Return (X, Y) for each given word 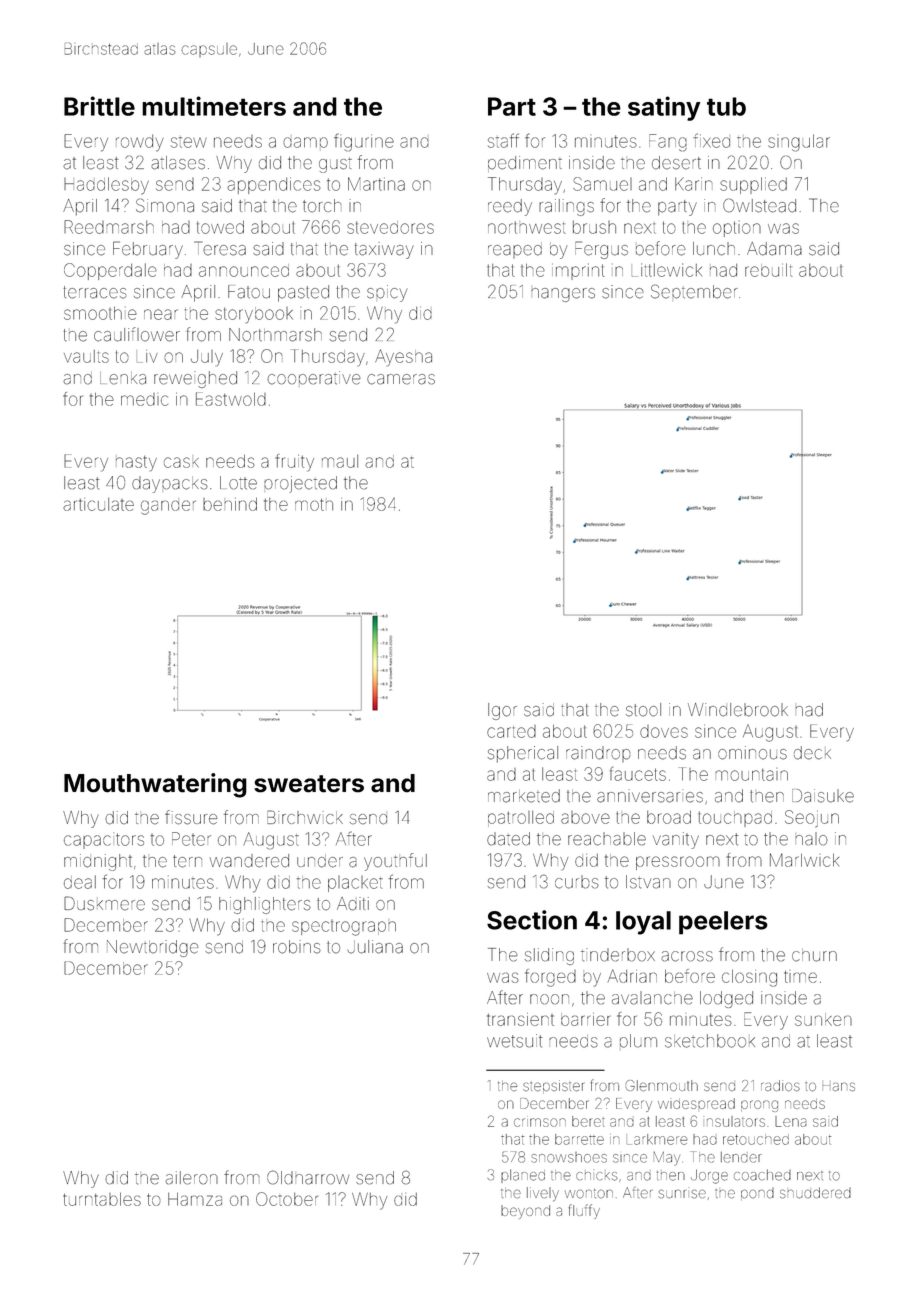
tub (726, 106)
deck (812, 753)
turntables (102, 1199)
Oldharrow (308, 1177)
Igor (502, 711)
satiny (664, 108)
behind (230, 504)
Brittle (99, 106)
